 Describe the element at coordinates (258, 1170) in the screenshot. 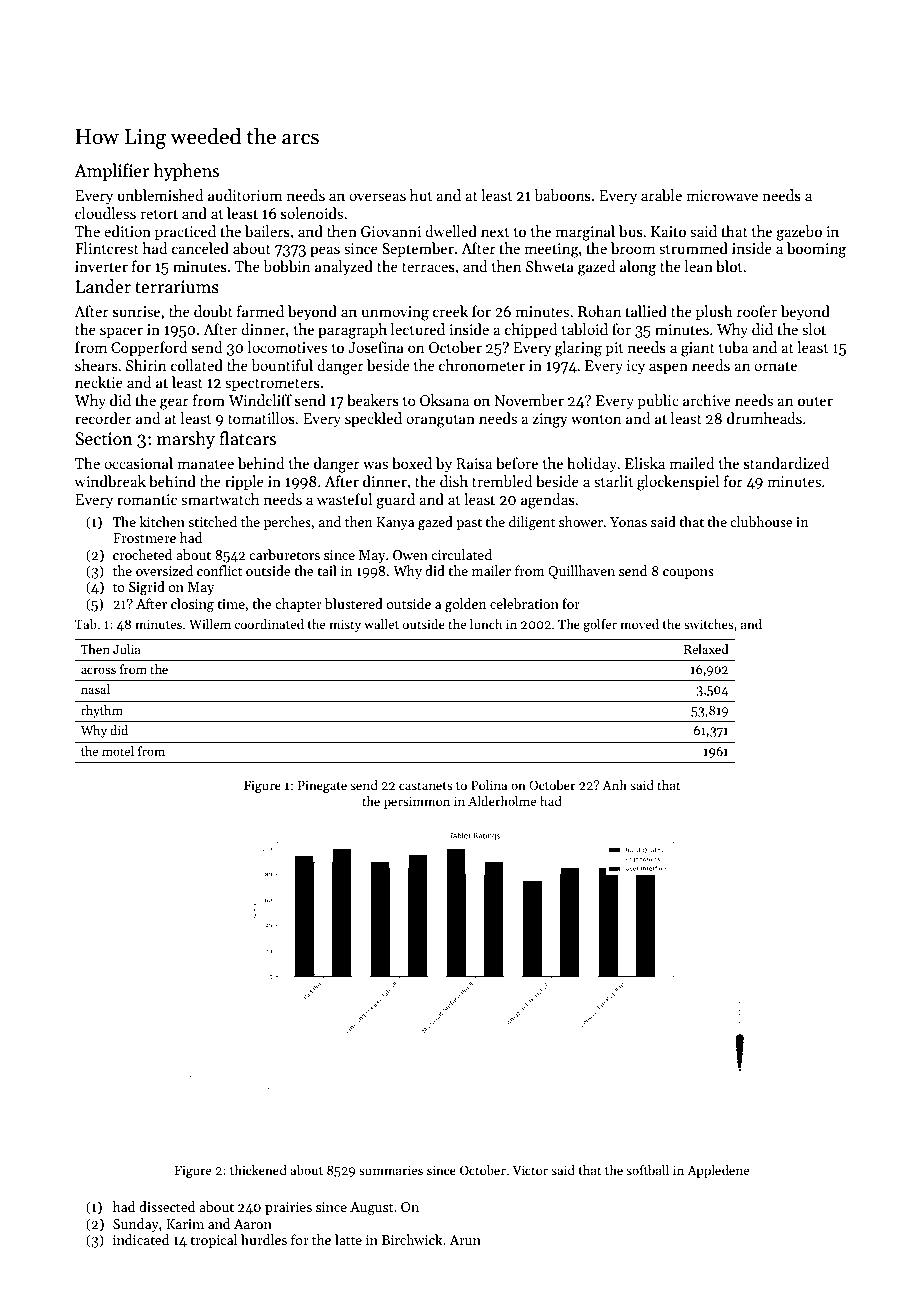

I see `thickened` at that location.
